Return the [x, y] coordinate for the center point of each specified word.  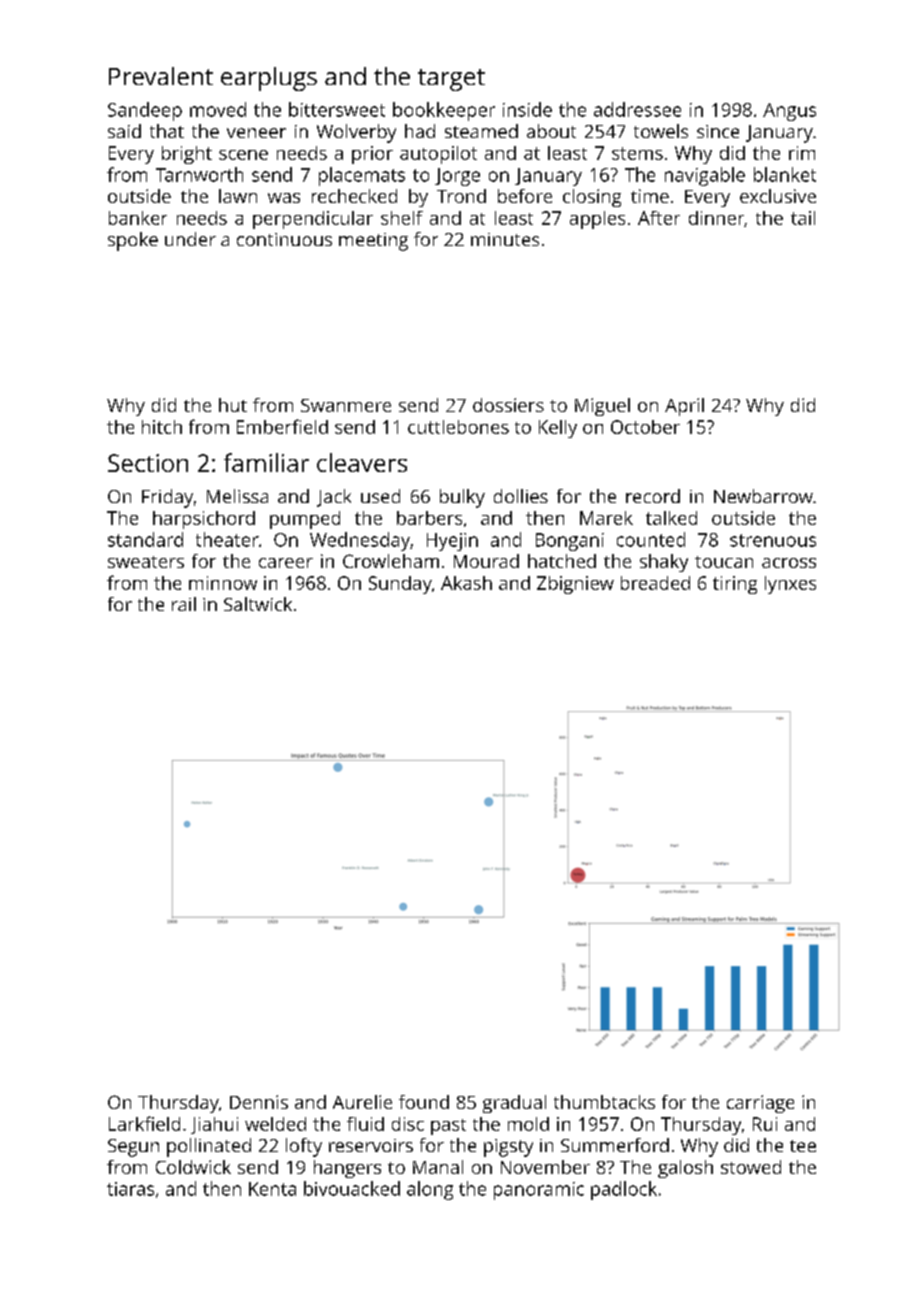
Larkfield [144, 1123]
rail [184, 604]
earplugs [269, 79]
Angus [789, 112]
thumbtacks [604, 1102]
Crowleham [391, 561]
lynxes [790, 585]
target [451, 80]
